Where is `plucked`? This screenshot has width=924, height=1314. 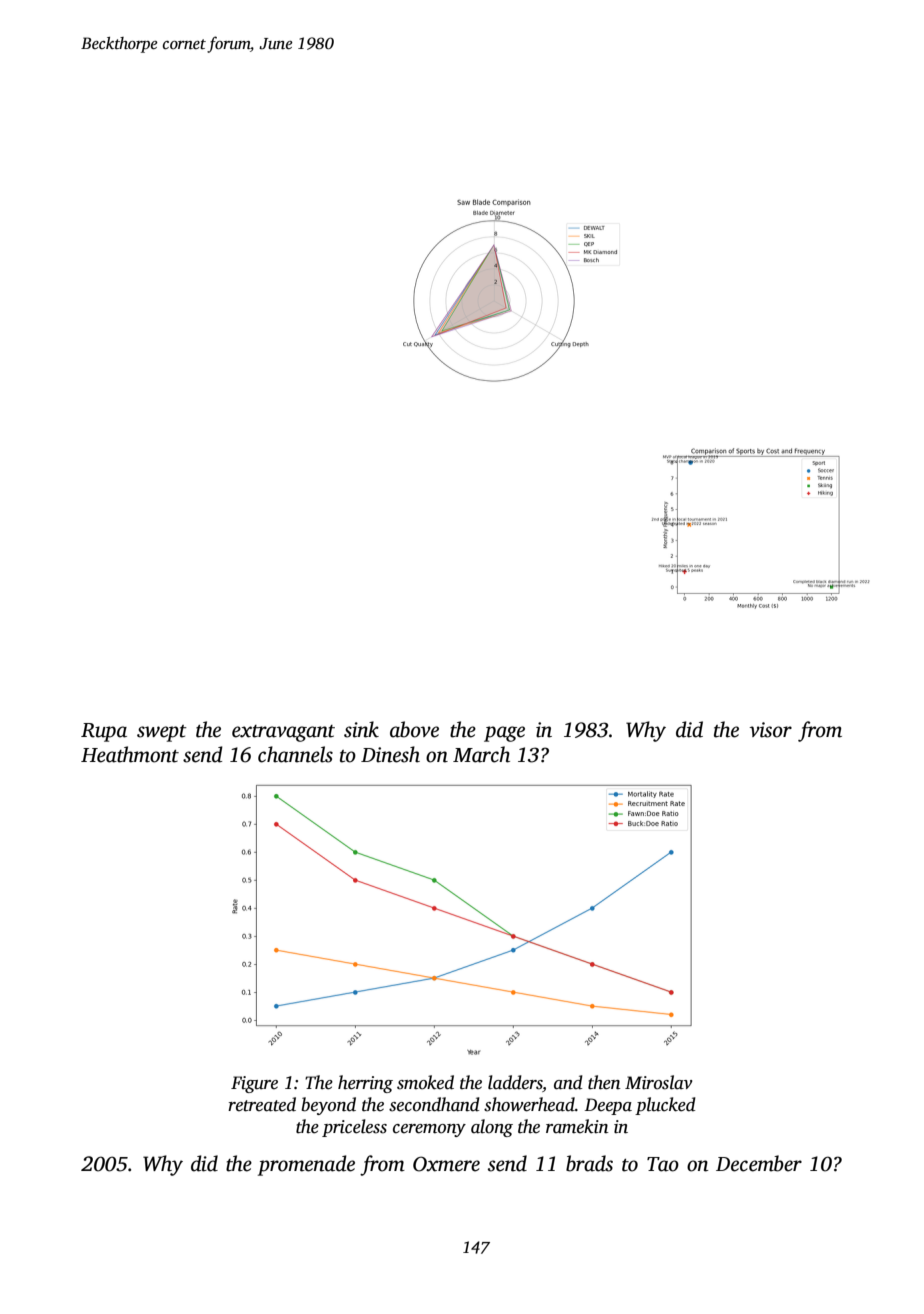 plucked is located at coordinates (665, 1106).
